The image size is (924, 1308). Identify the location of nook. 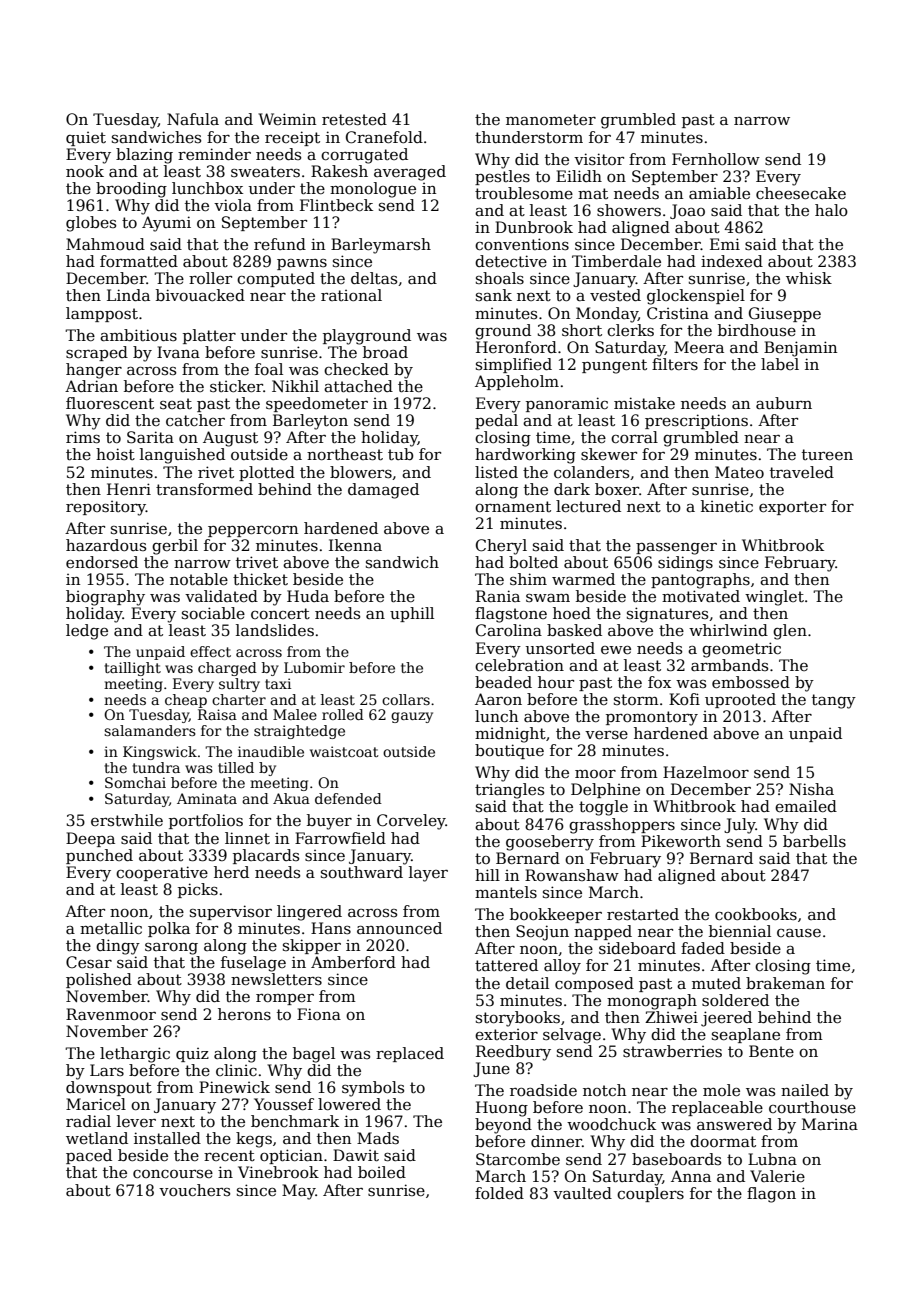
(85, 171).
